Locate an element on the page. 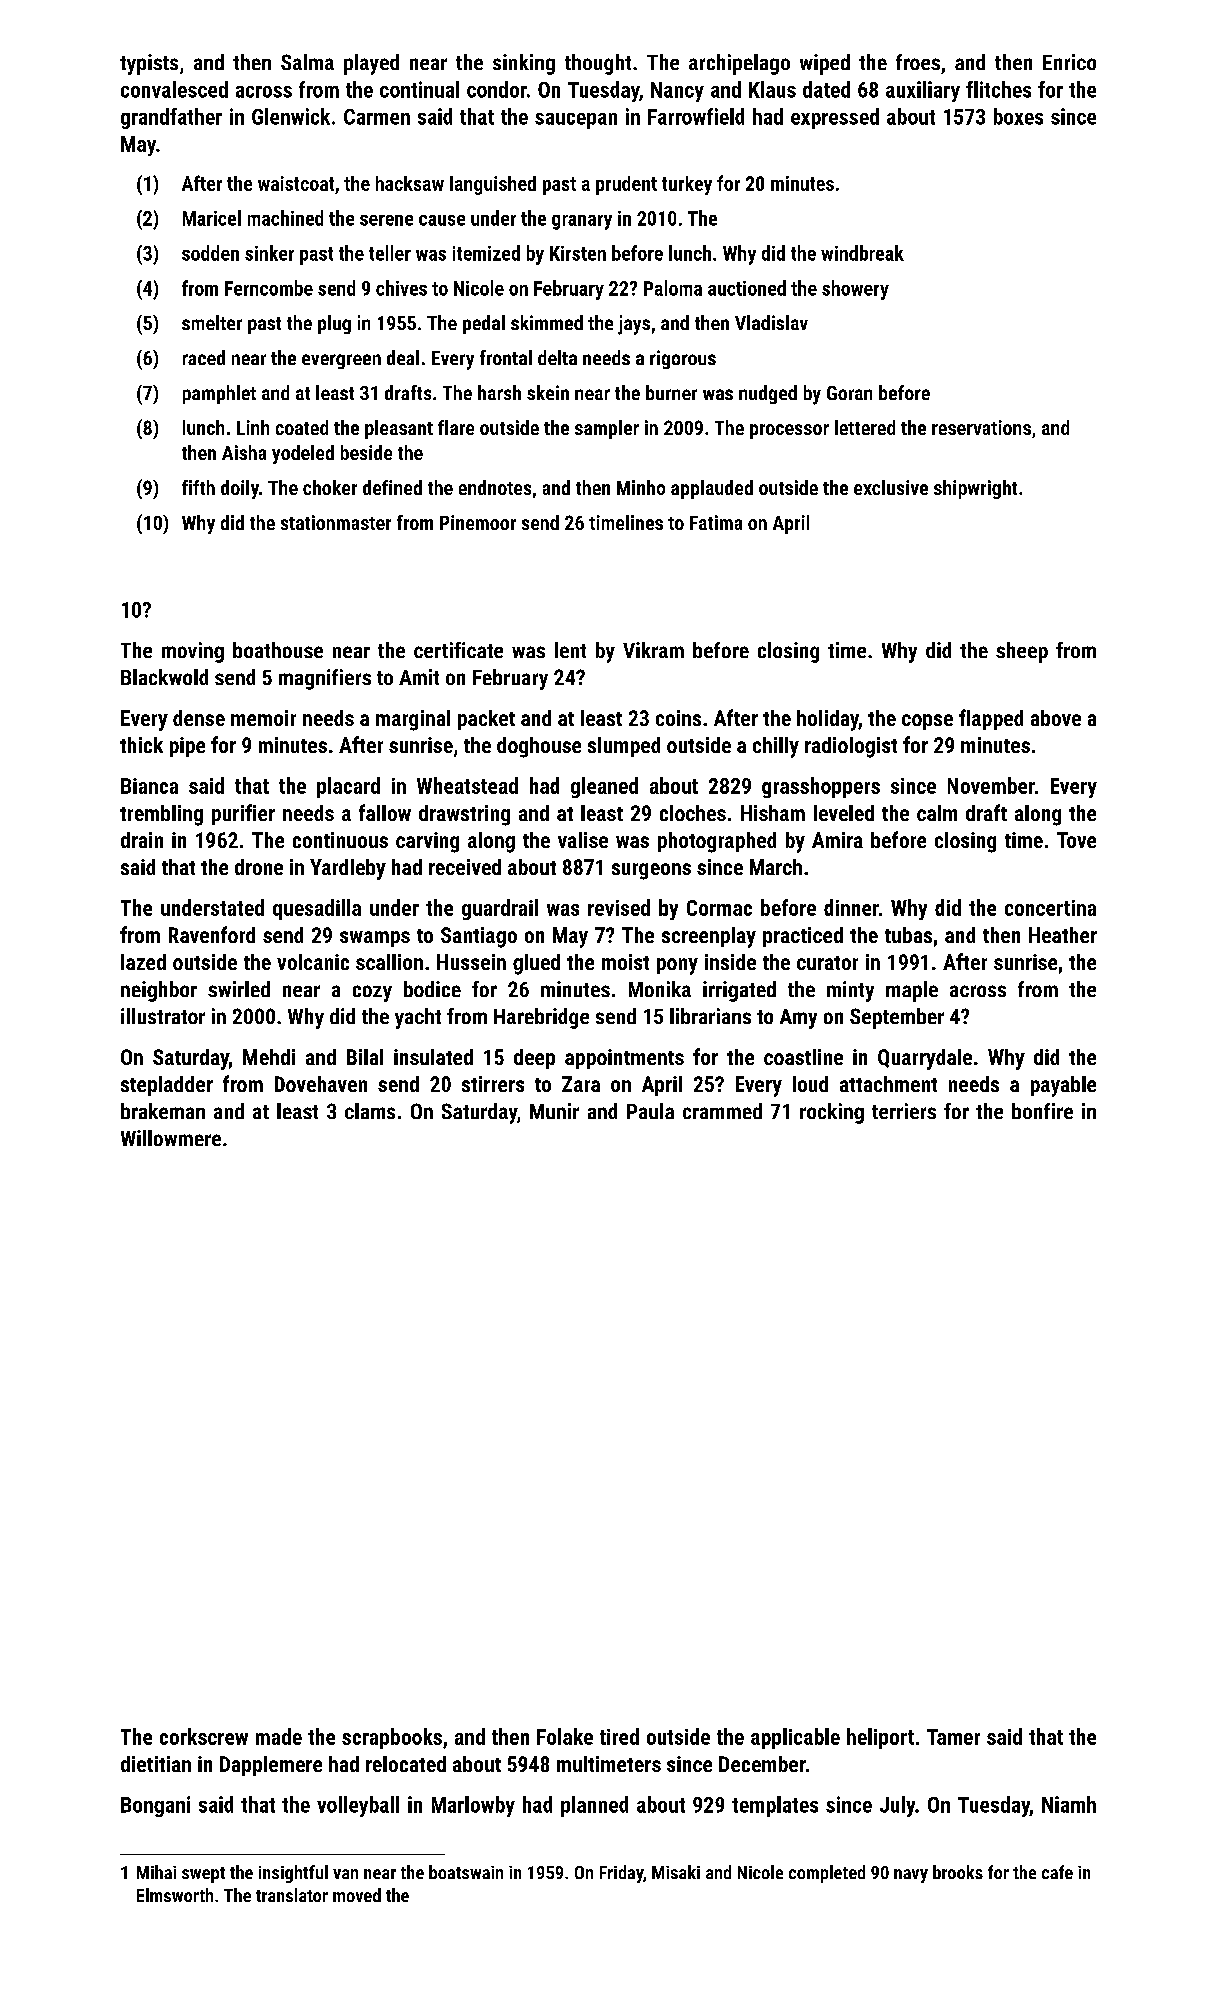  Elmsworth is located at coordinates (175, 1895).
